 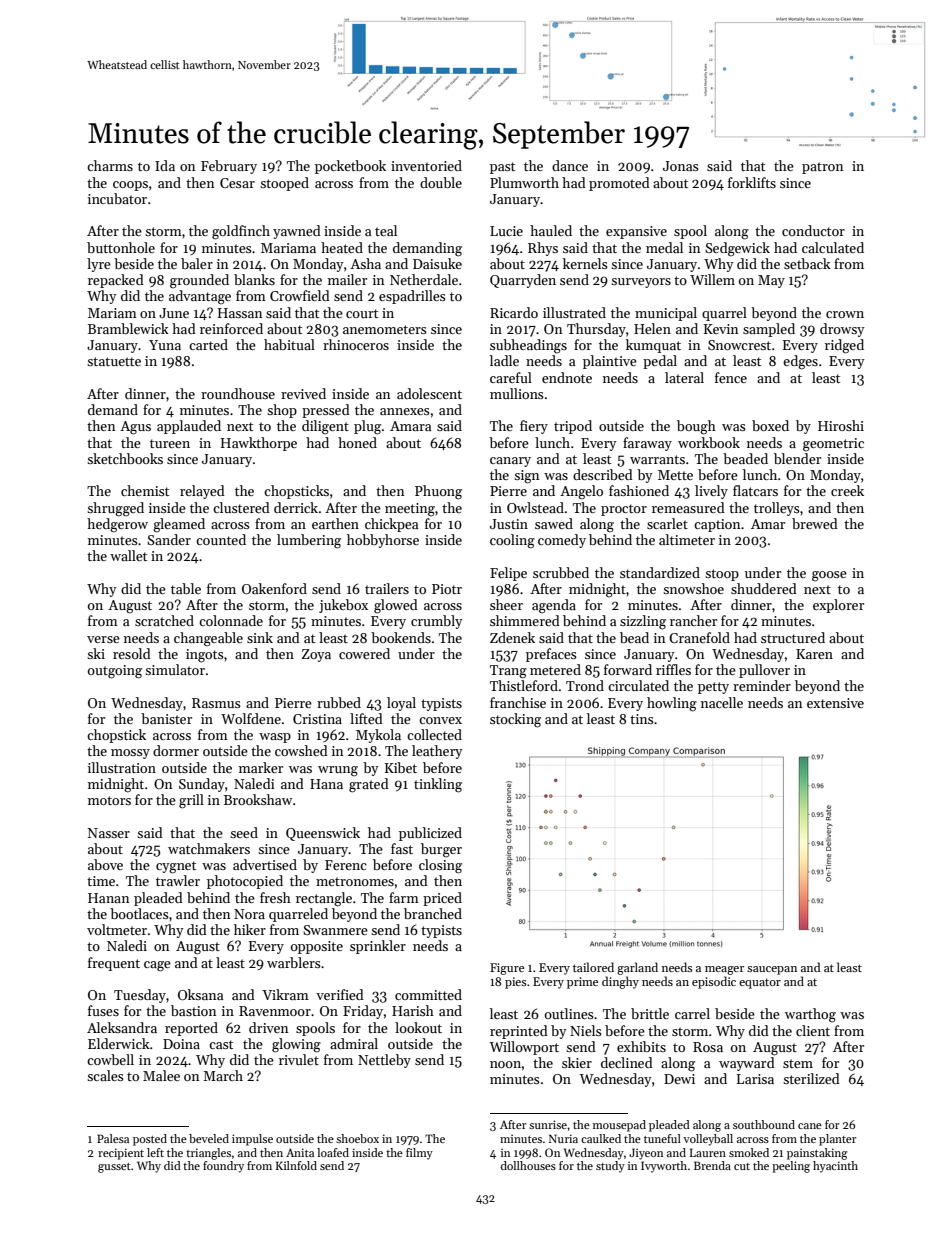 What do you see at coordinates (814, 654) in the screenshot?
I see `Karen` at bounding box center [814, 654].
